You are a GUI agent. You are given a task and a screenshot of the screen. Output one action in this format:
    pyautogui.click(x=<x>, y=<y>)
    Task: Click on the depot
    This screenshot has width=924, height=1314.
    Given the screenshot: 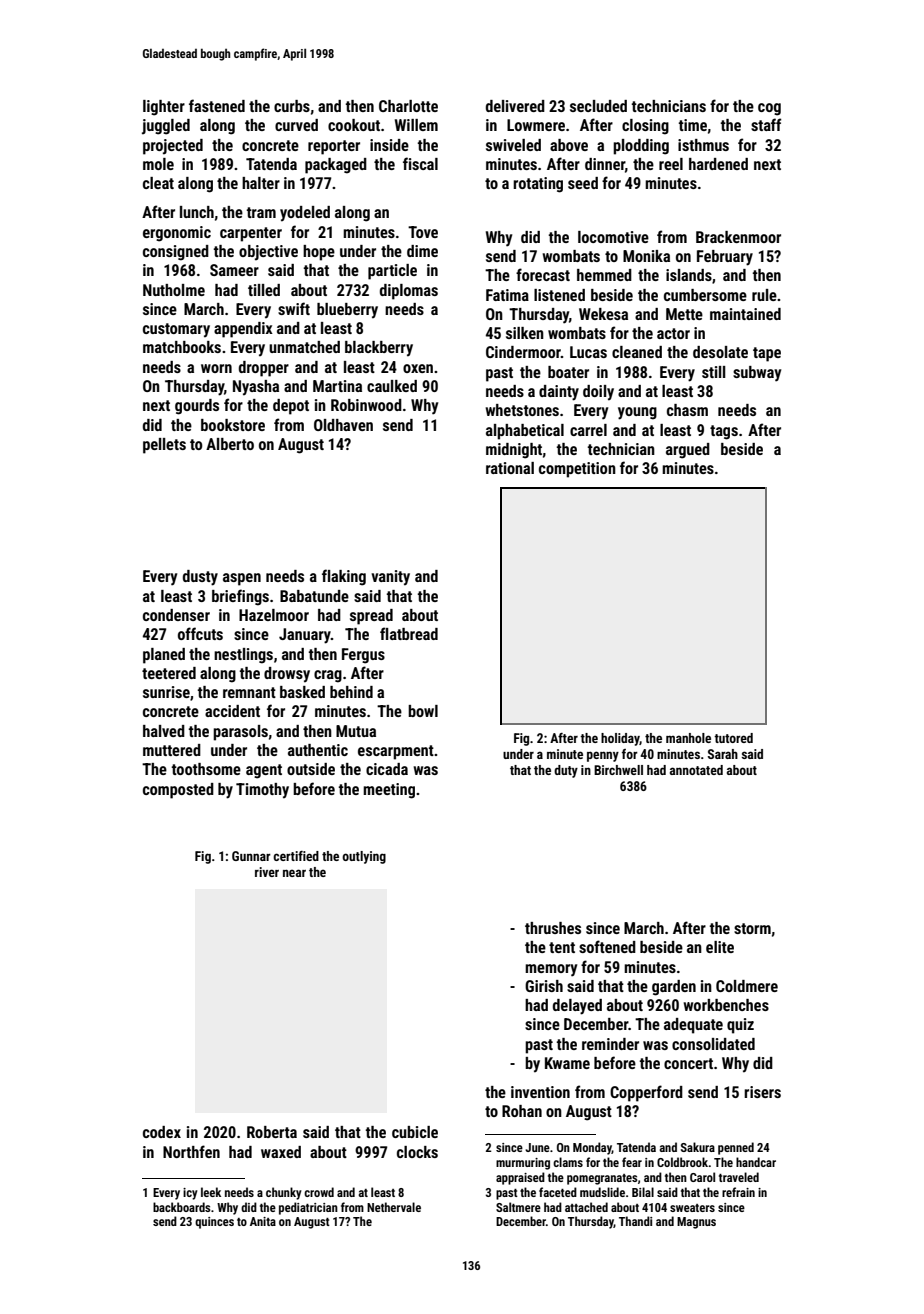 What is the action you would take?
    pyautogui.click(x=291, y=407)
